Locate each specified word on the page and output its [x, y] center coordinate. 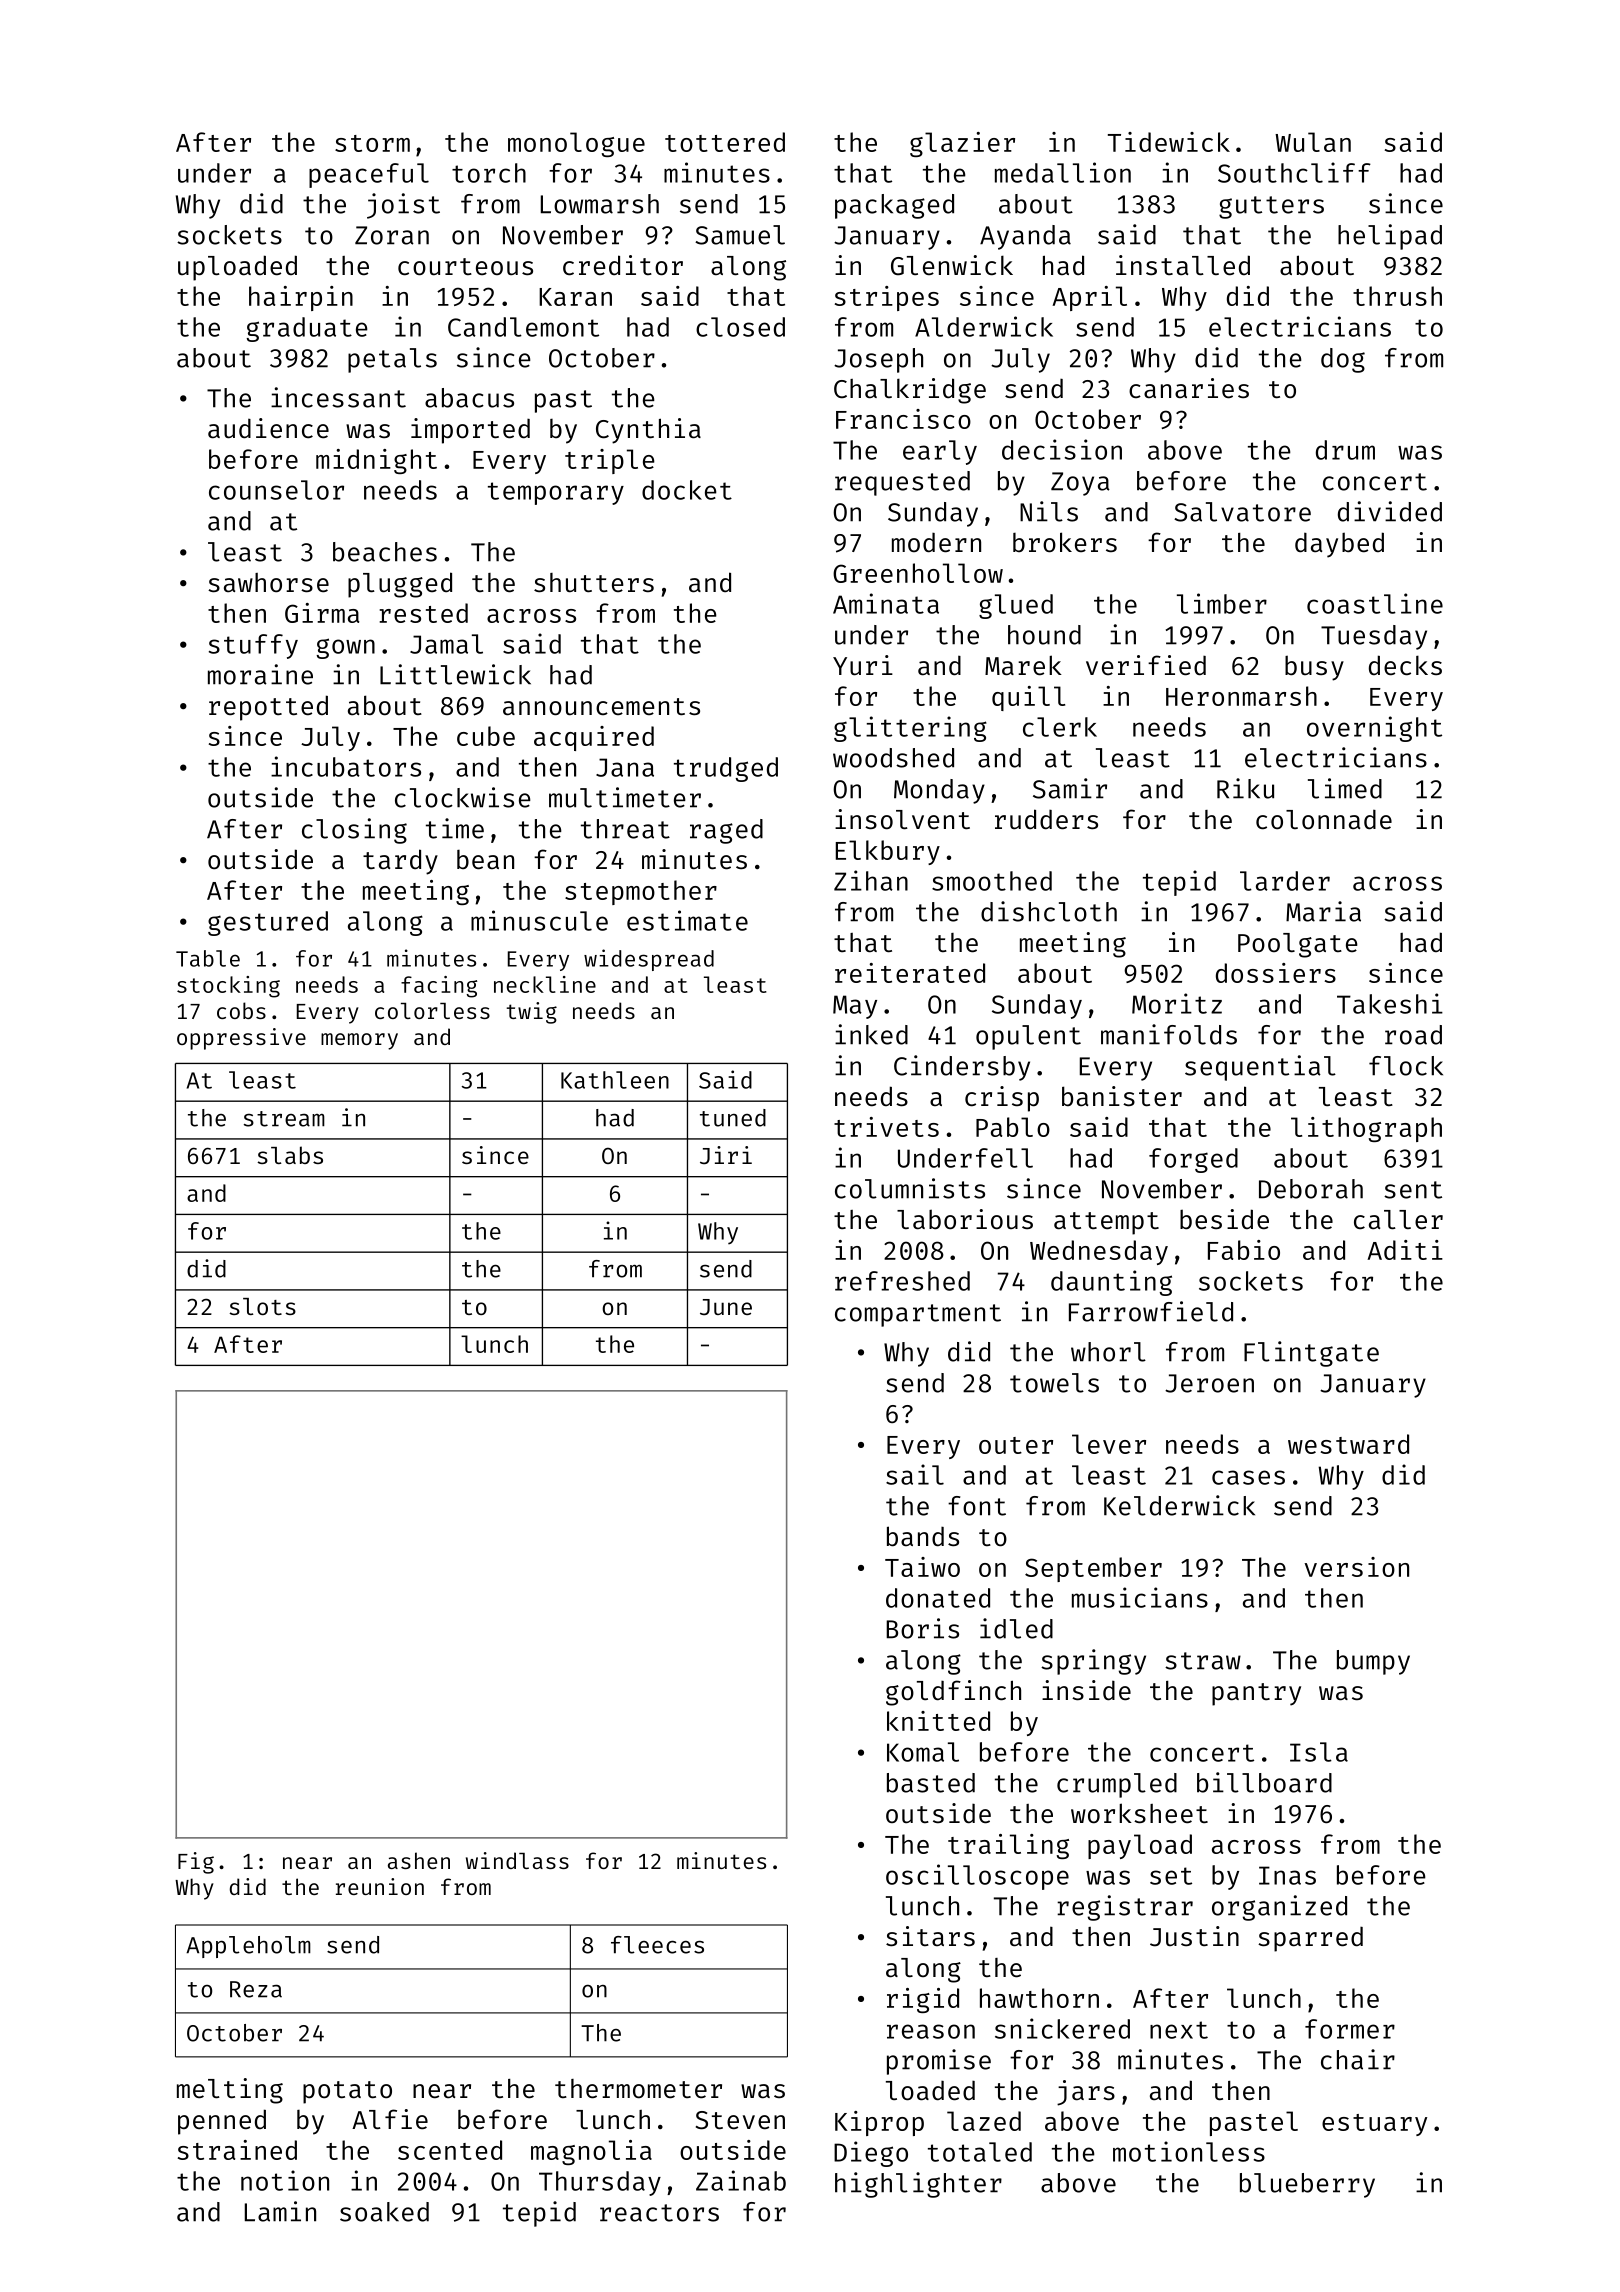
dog [1343, 360]
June [726, 1307]
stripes [887, 298]
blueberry [1307, 2185]
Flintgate [1311, 1354]
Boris [922, 1628]
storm [372, 143]
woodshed [893, 758]
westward [1348, 1444]
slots [262, 1306]
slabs [290, 1155]
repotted [268, 708]
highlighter [918, 2185]
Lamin [280, 2211]
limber [1222, 603]
